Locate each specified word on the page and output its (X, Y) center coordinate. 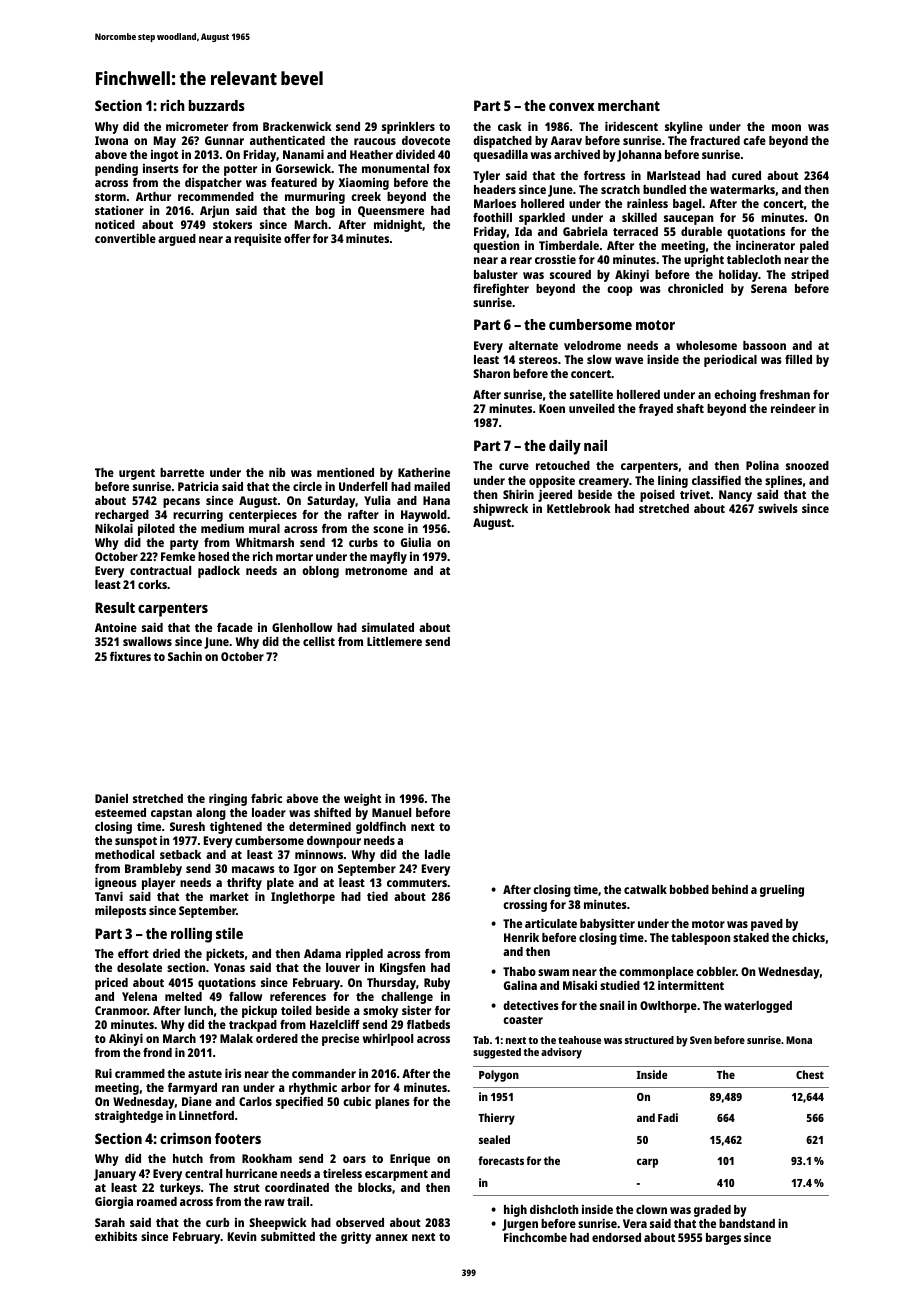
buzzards (217, 105)
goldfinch (381, 828)
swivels (778, 508)
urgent (137, 474)
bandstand (747, 1223)
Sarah (110, 1222)
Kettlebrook (579, 508)
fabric (266, 798)
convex (572, 107)
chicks (808, 937)
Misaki (580, 985)
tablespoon (700, 939)
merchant (629, 105)
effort (133, 953)
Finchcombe (535, 1237)
